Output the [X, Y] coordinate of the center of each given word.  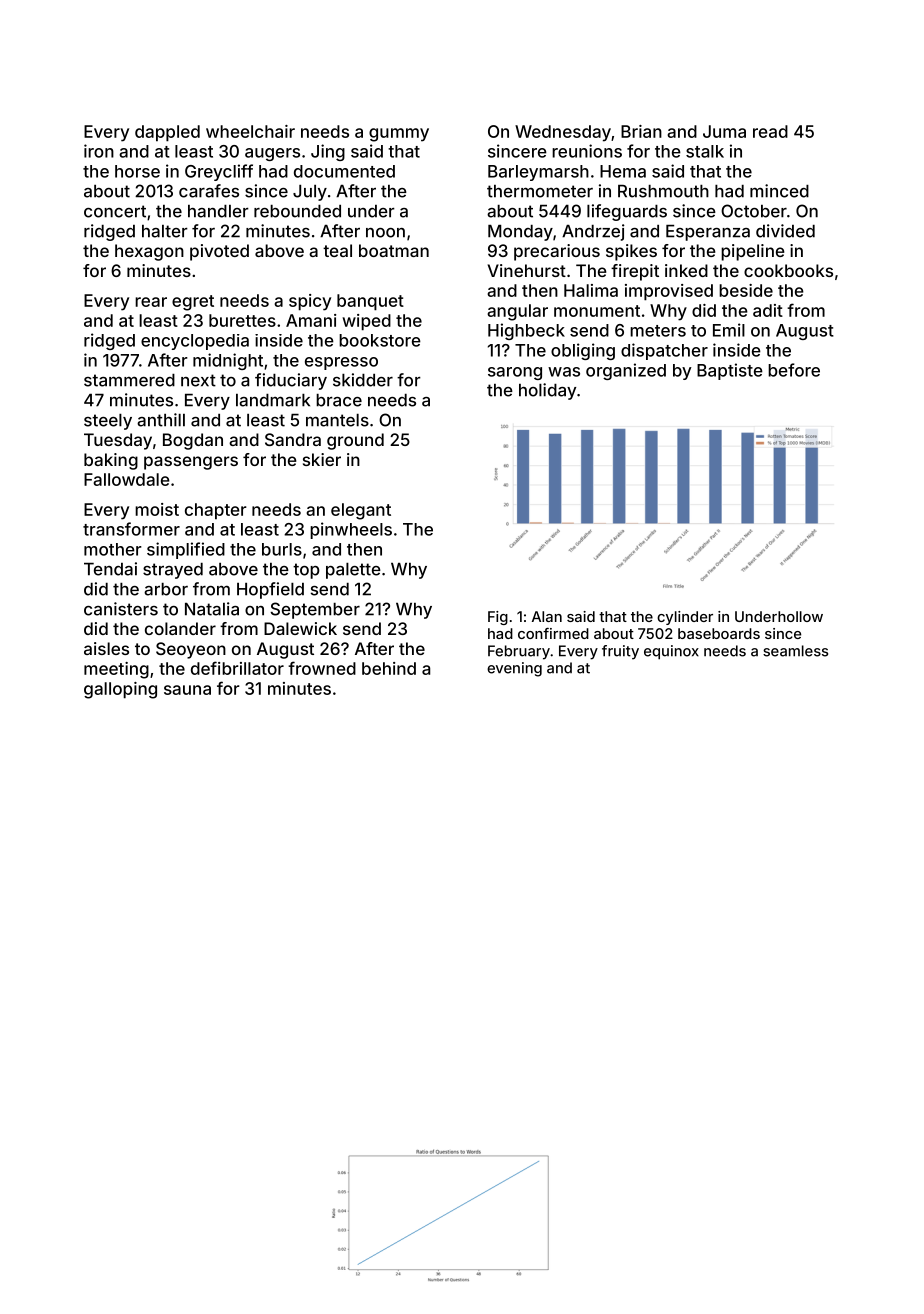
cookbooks [788, 270]
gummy [399, 135]
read [770, 131]
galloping [120, 690]
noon [385, 233]
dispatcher [664, 351]
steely [108, 422]
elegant [361, 511]
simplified [186, 550]
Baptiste [730, 371]
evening [514, 669]
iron [99, 151]
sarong [515, 373]
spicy [310, 302]
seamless [795, 651]
